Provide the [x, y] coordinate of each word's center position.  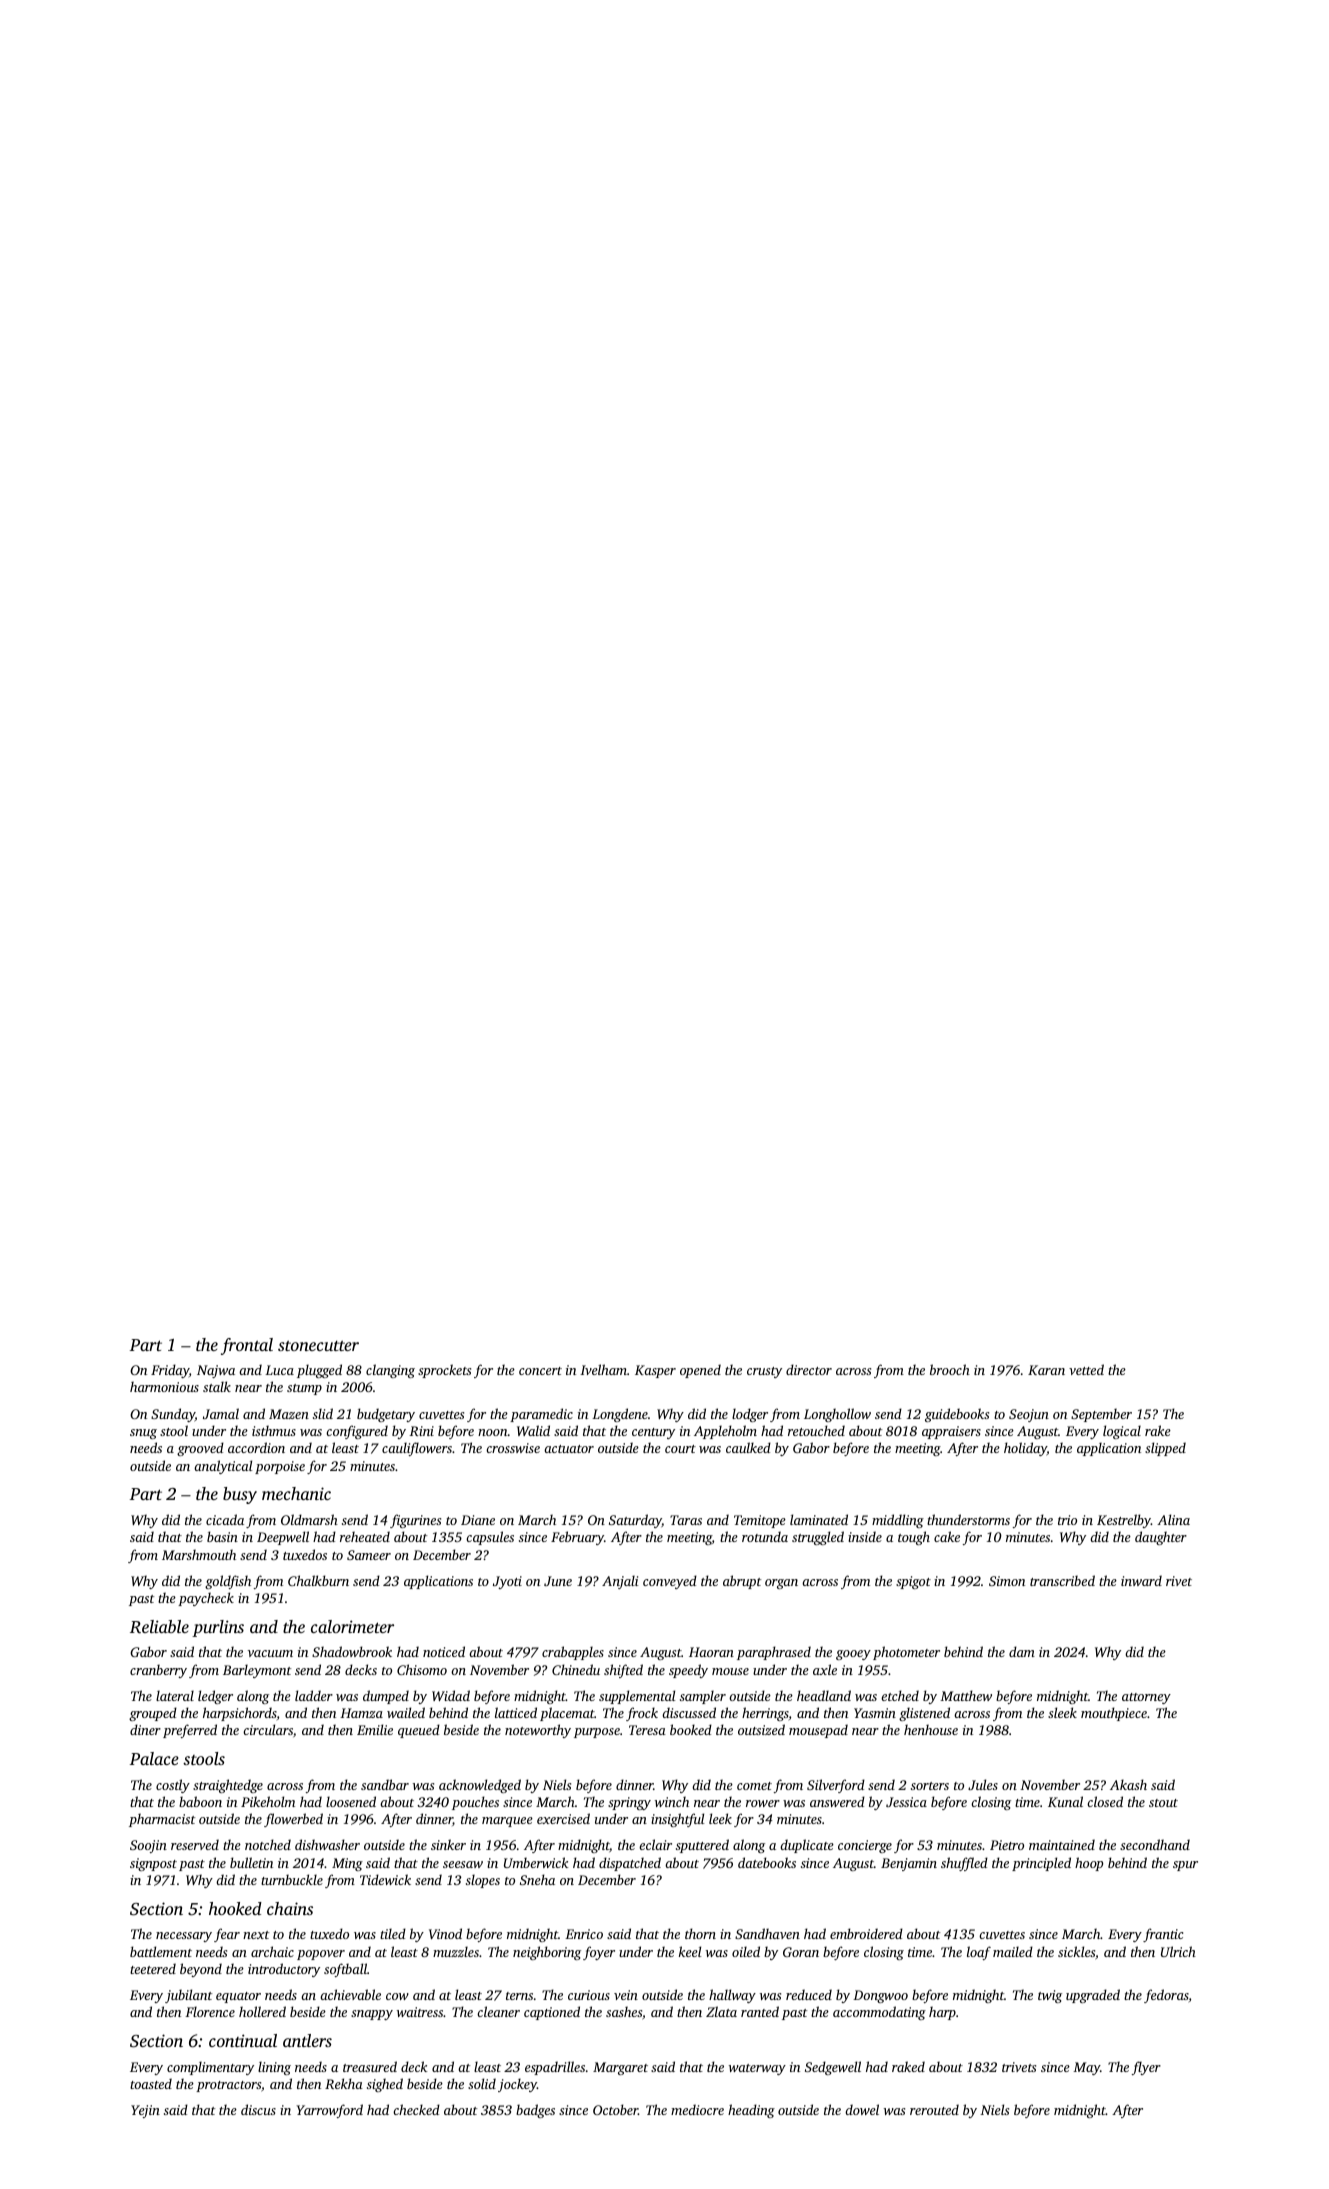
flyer [1146, 2068]
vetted [1086, 1369]
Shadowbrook [352, 1651]
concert [540, 1371]
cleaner [498, 2011]
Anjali [620, 1582]
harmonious [164, 1386]
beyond [201, 1970]
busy [240, 1495]
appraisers [951, 1432]
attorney [1146, 1698]
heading [751, 2111]
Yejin [145, 2111]
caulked [748, 1447]
